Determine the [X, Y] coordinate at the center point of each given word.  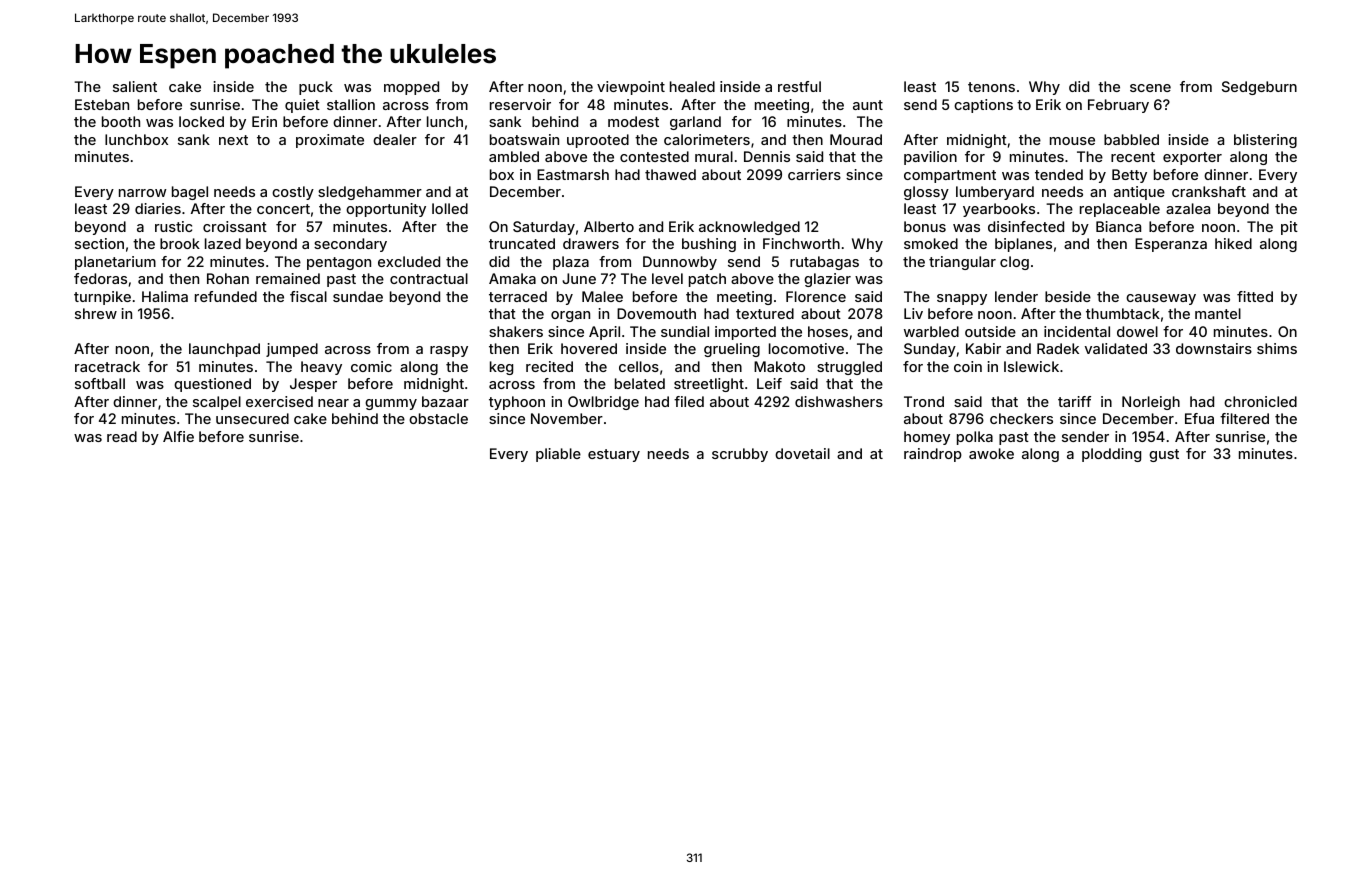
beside [1068, 296]
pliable [558, 455]
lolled [450, 208]
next [233, 140]
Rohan [228, 278]
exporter [1192, 158]
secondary [350, 245]
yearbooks [999, 210]
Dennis [767, 156]
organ [570, 316]
